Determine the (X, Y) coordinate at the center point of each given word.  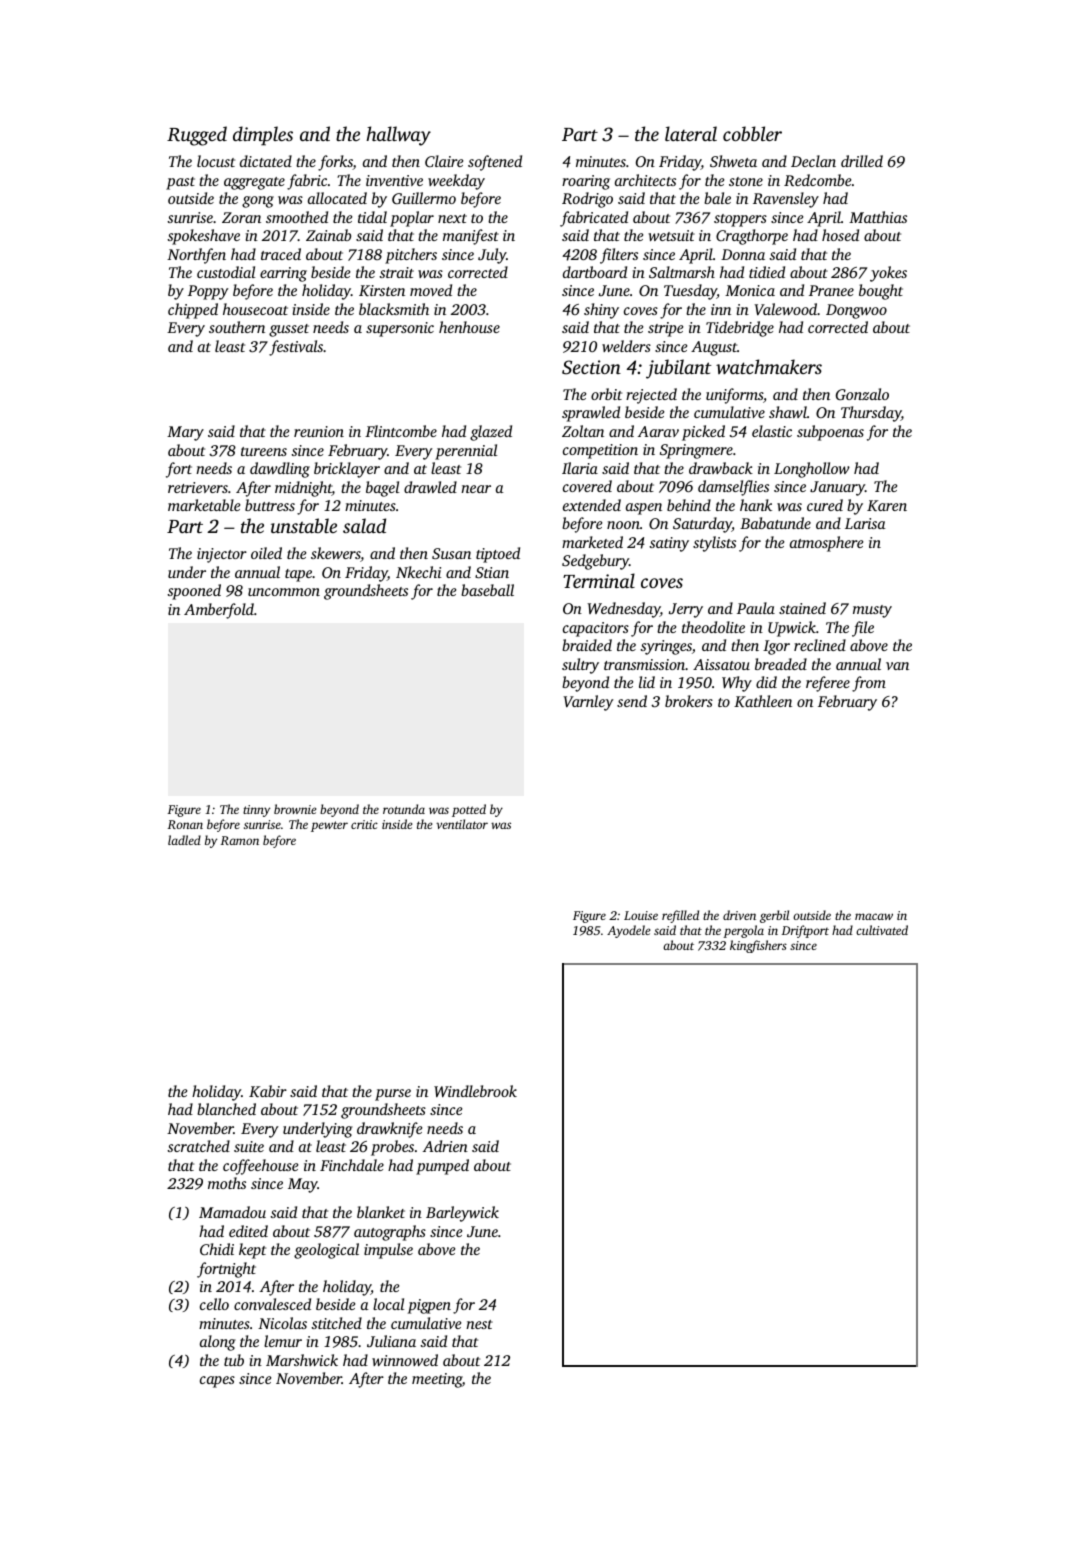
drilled (862, 161)
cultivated (882, 930)
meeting (437, 1380)
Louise (641, 915)
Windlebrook (475, 1091)
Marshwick (302, 1360)
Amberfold (219, 611)
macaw (874, 916)
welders (626, 346)
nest (479, 1324)
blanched (226, 1109)
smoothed (297, 217)
